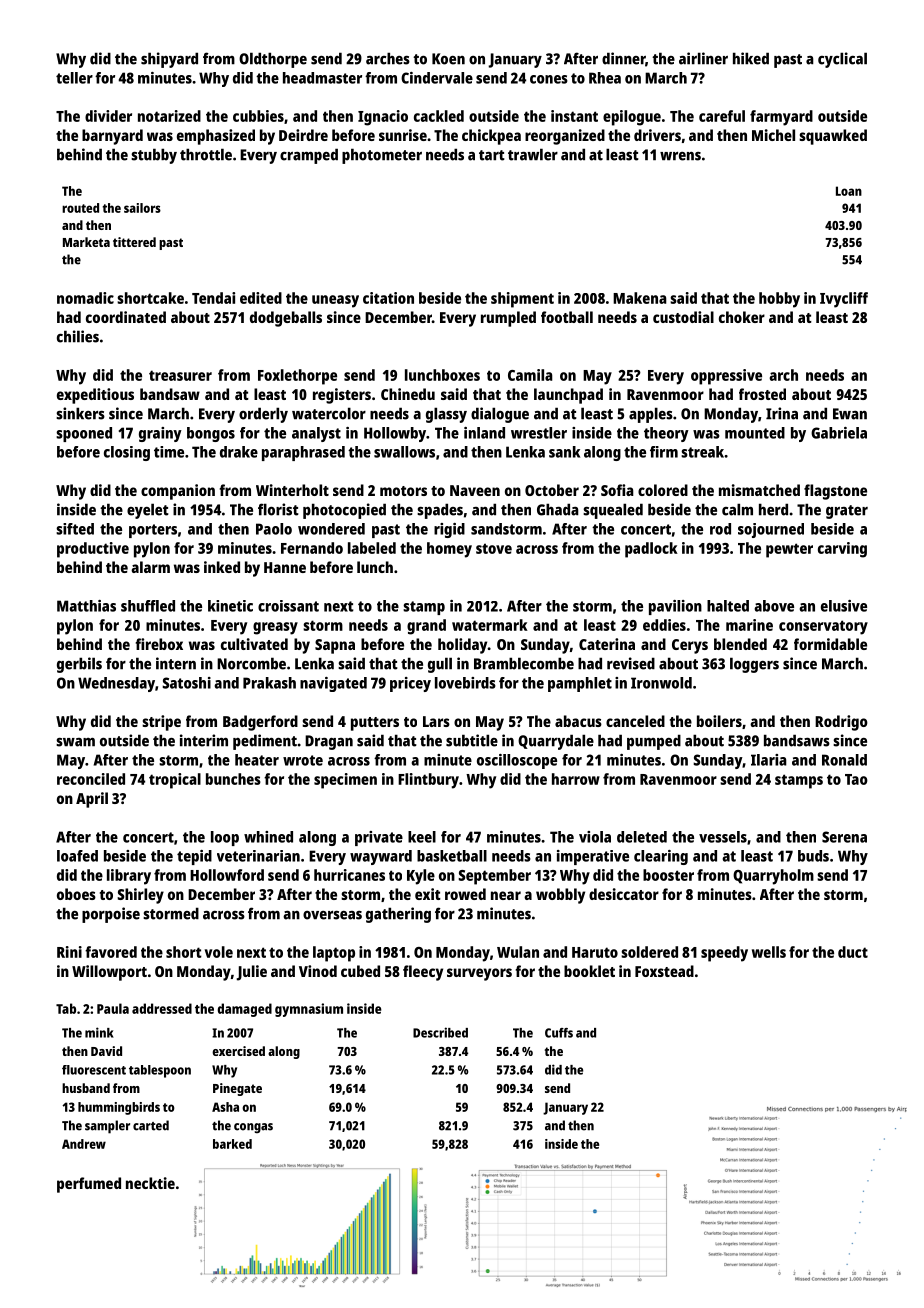 The height and width of the page is (1308, 924). What do you see at coordinates (80, 208) in the page?
I see `routed` at bounding box center [80, 208].
